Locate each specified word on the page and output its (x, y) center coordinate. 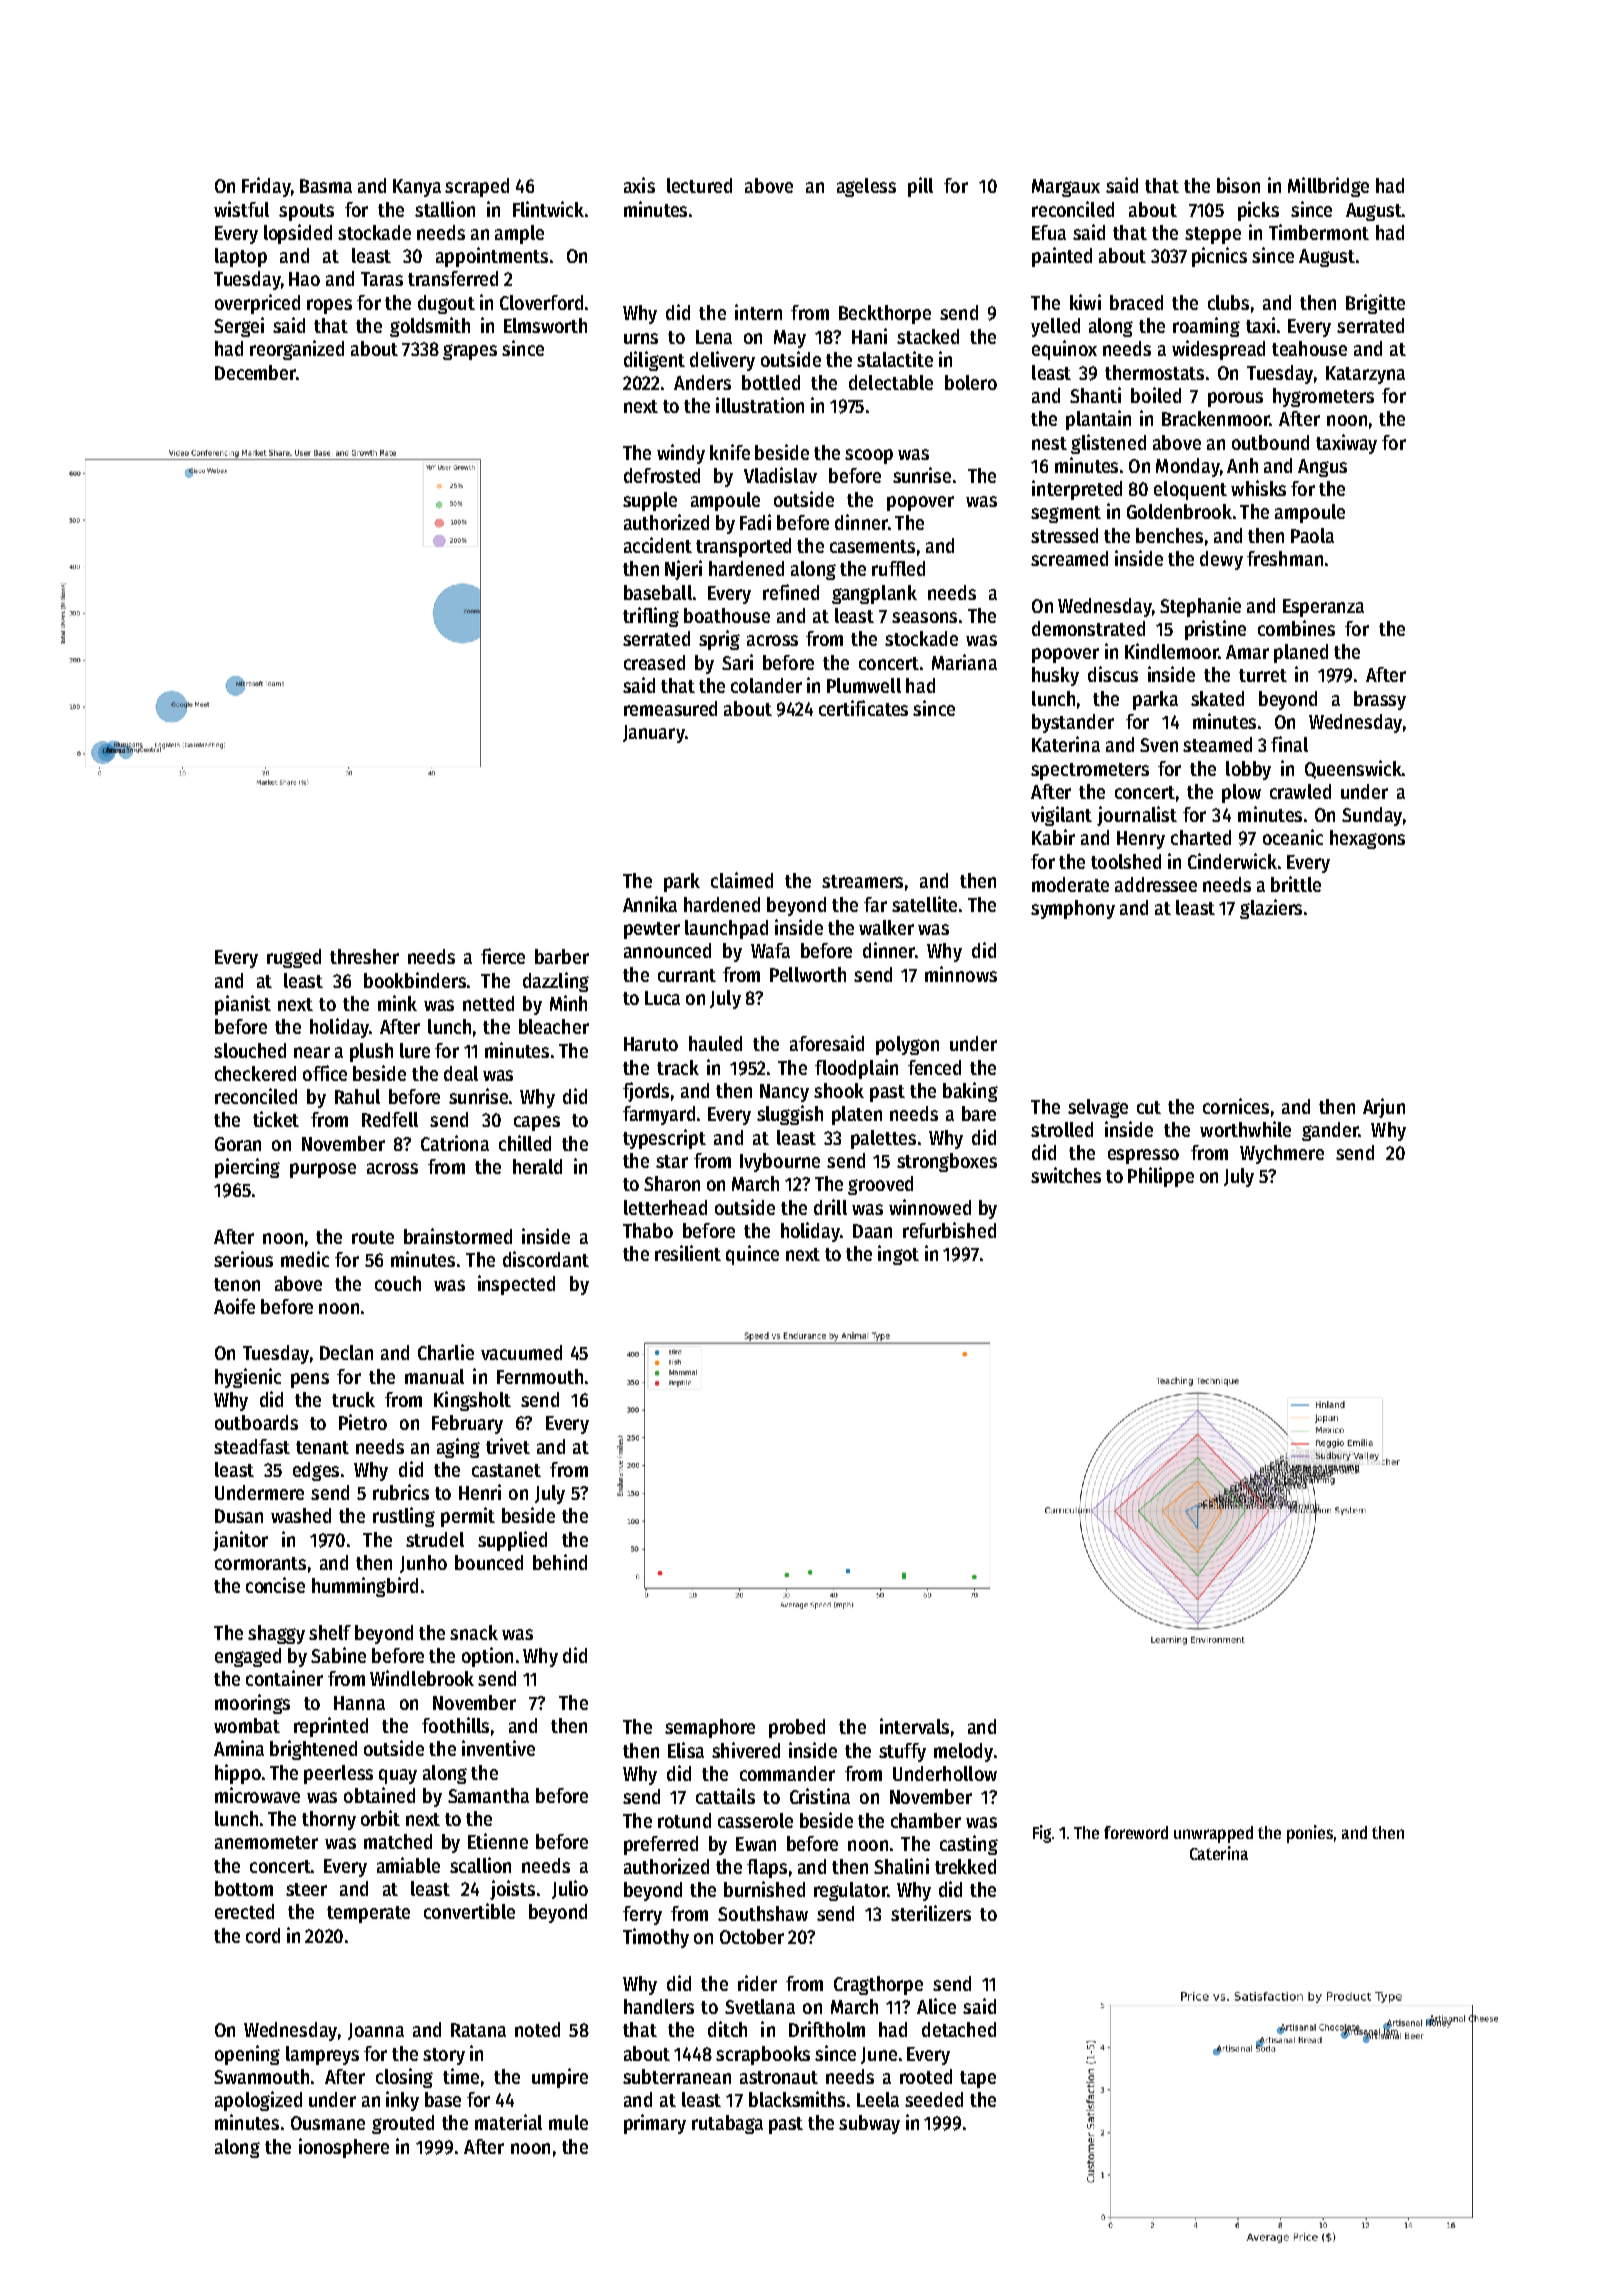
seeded (934, 2099)
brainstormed (458, 1236)
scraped (477, 187)
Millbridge (1328, 187)
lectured (699, 185)
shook (839, 1090)
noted (537, 2029)
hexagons (1367, 839)
